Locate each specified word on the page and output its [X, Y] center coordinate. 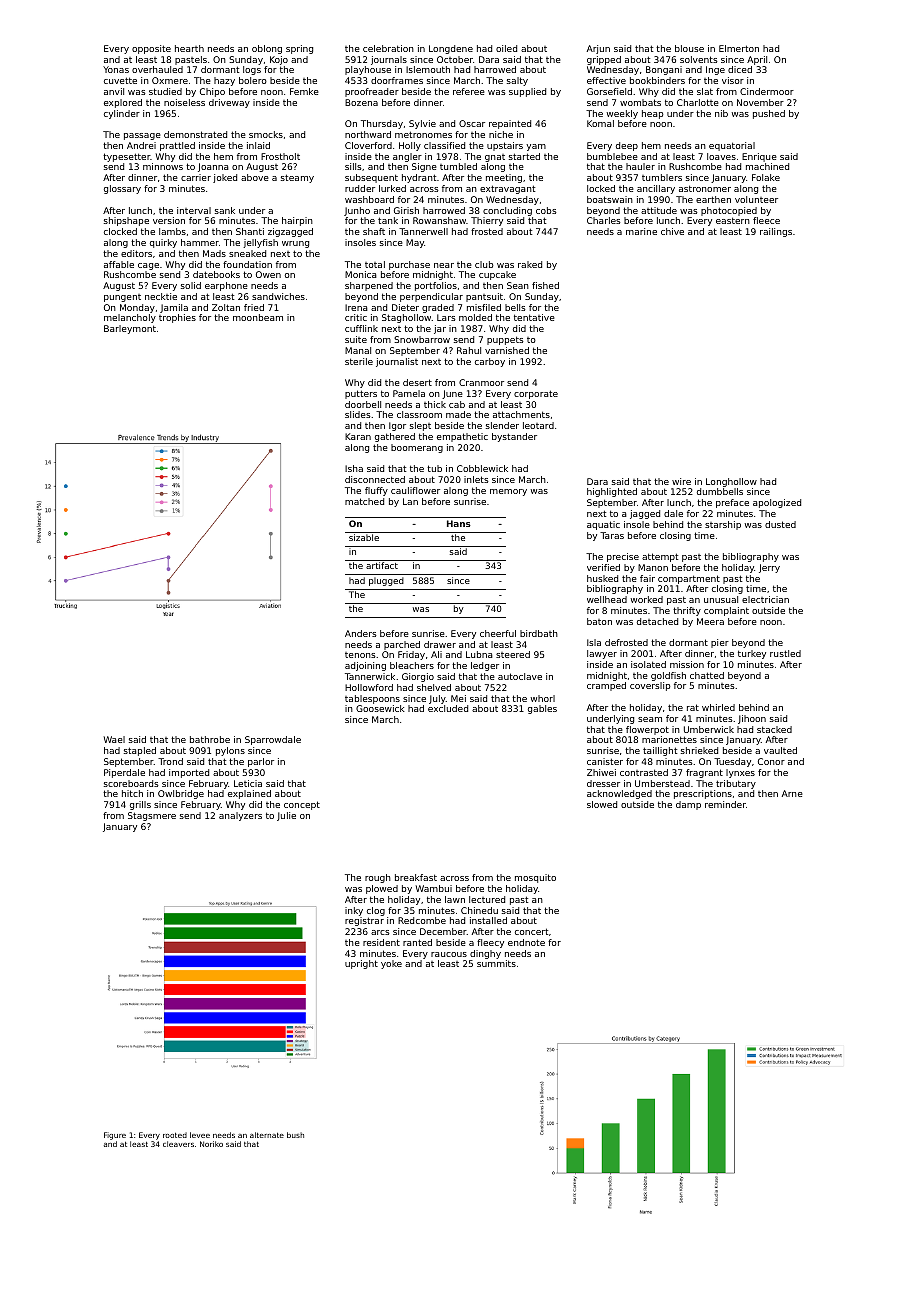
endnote [526, 942]
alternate [267, 1135]
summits [496, 963]
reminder [725, 804]
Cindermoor [767, 91]
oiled [506, 48]
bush [295, 1135]
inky [354, 911]
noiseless [184, 102]
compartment [689, 579]
